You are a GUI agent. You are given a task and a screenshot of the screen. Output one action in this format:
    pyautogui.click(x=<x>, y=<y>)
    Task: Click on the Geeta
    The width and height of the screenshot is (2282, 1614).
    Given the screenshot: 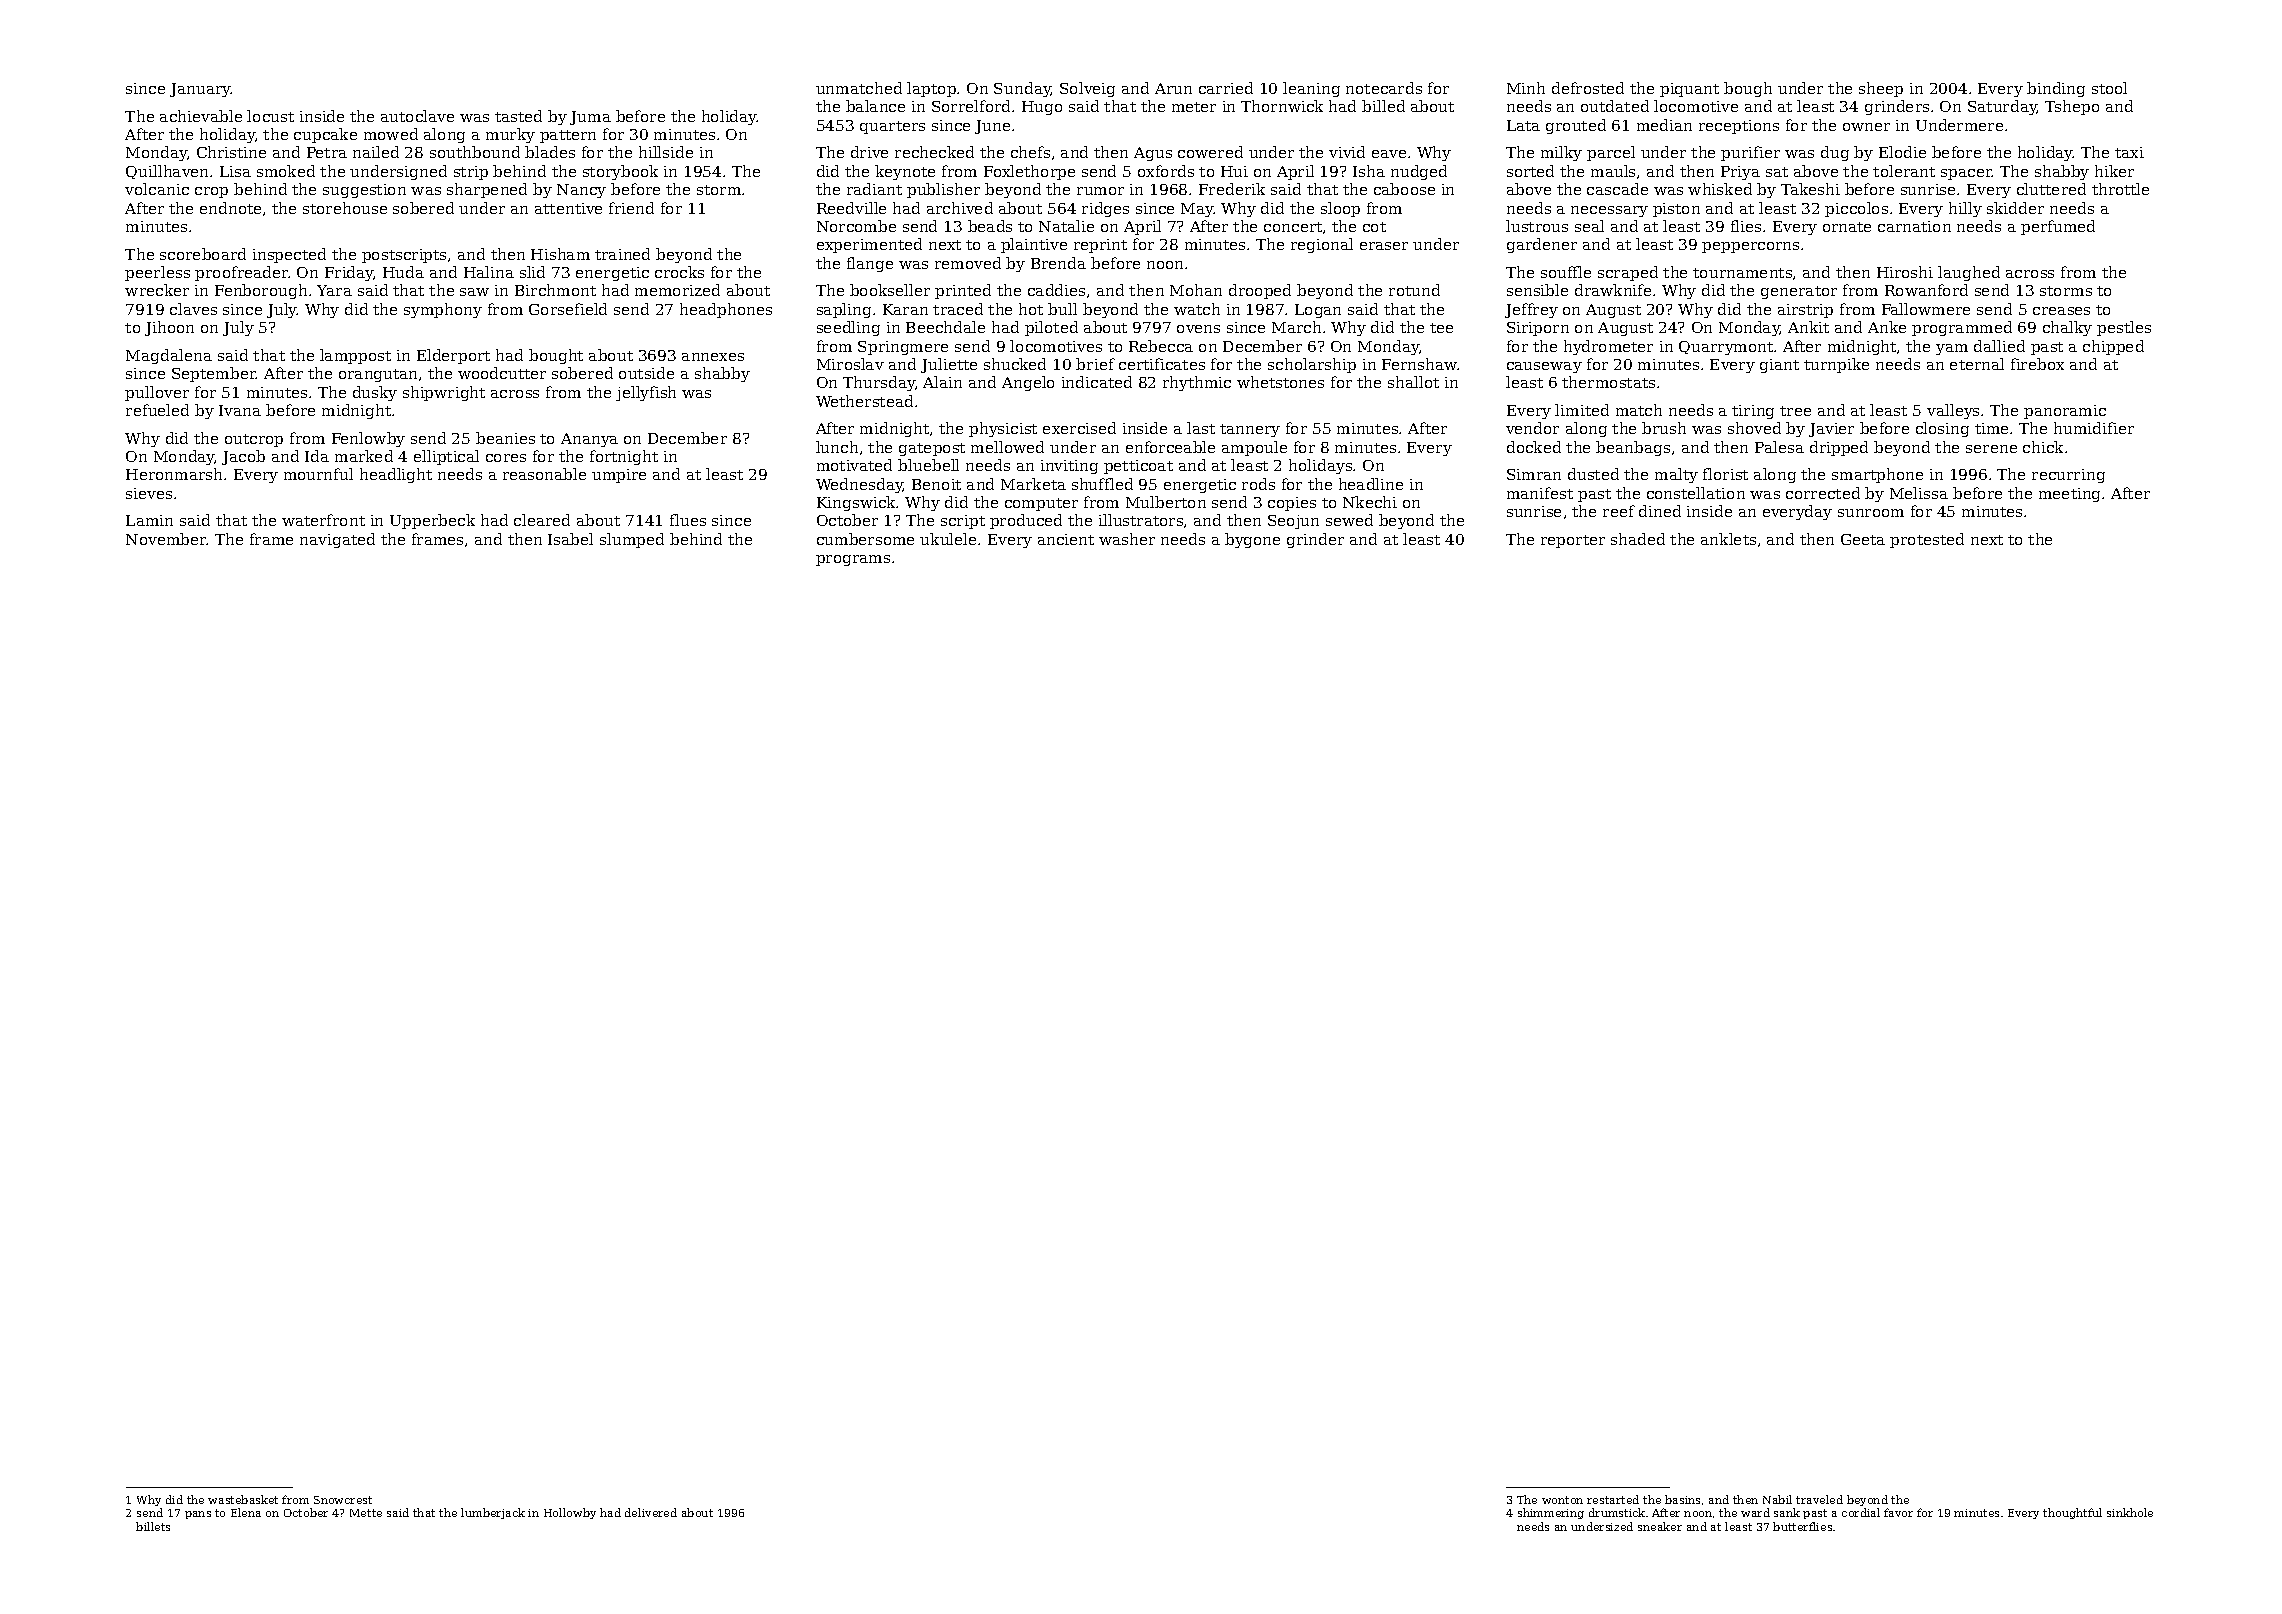 What is the action you would take?
    pyautogui.click(x=1863, y=539)
